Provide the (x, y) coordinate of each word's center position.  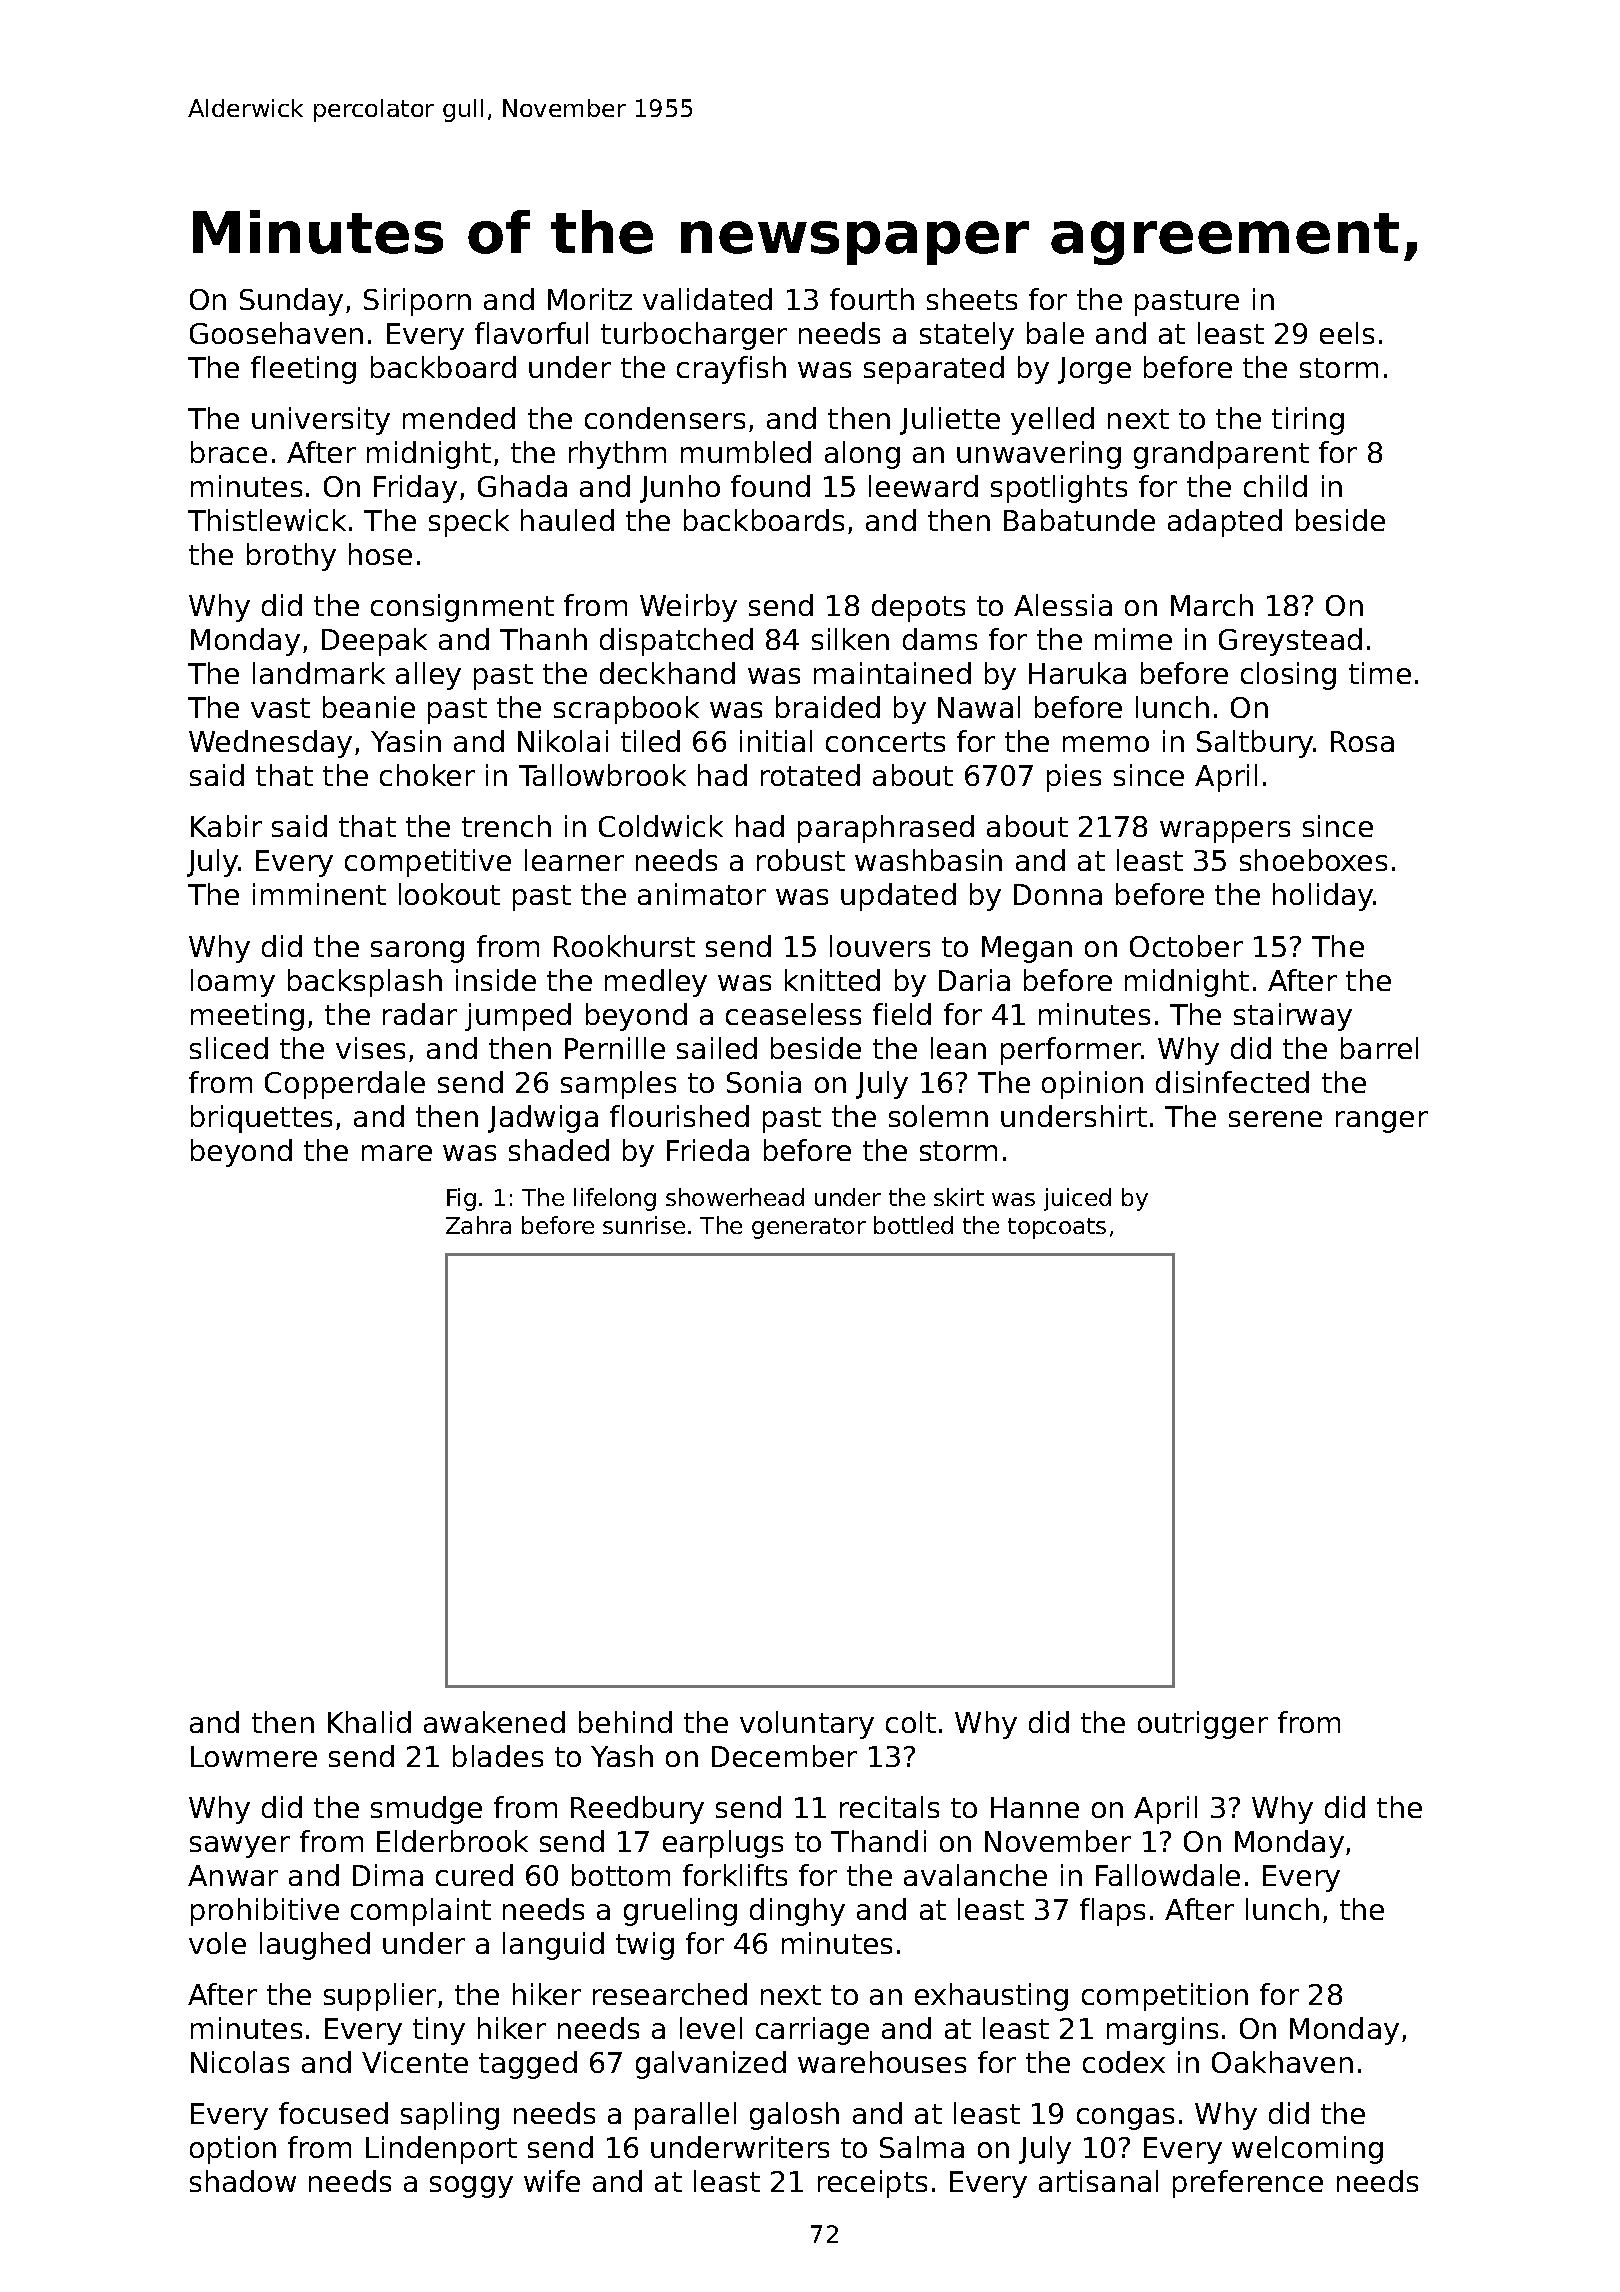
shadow (243, 2181)
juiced (1077, 1199)
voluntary (807, 1725)
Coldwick (661, 826)
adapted (1225, 523)
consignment (462, 608)
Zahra (478, 1225)
